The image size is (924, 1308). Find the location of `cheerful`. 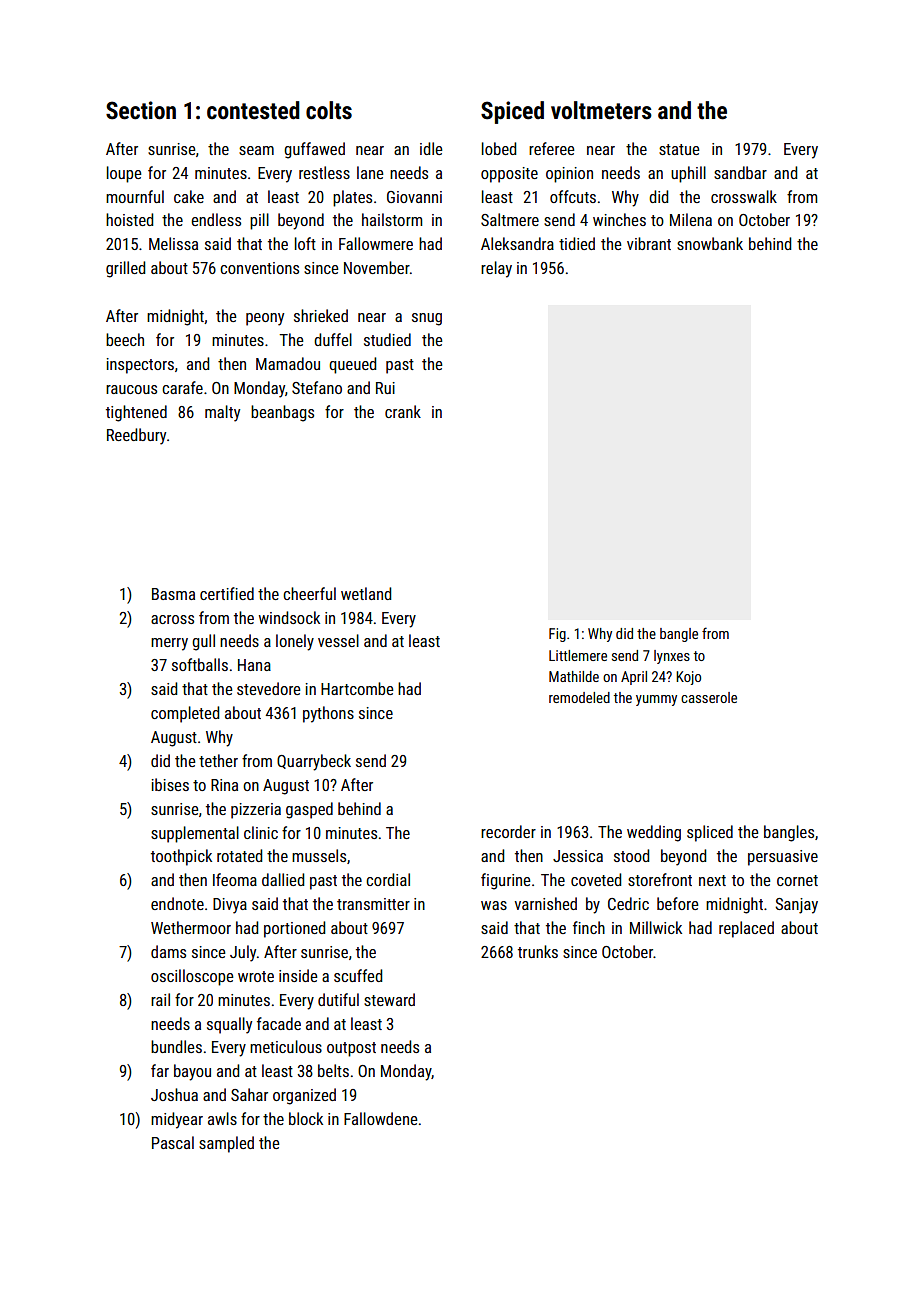

cheerful is located at coordinates (309, 593).
